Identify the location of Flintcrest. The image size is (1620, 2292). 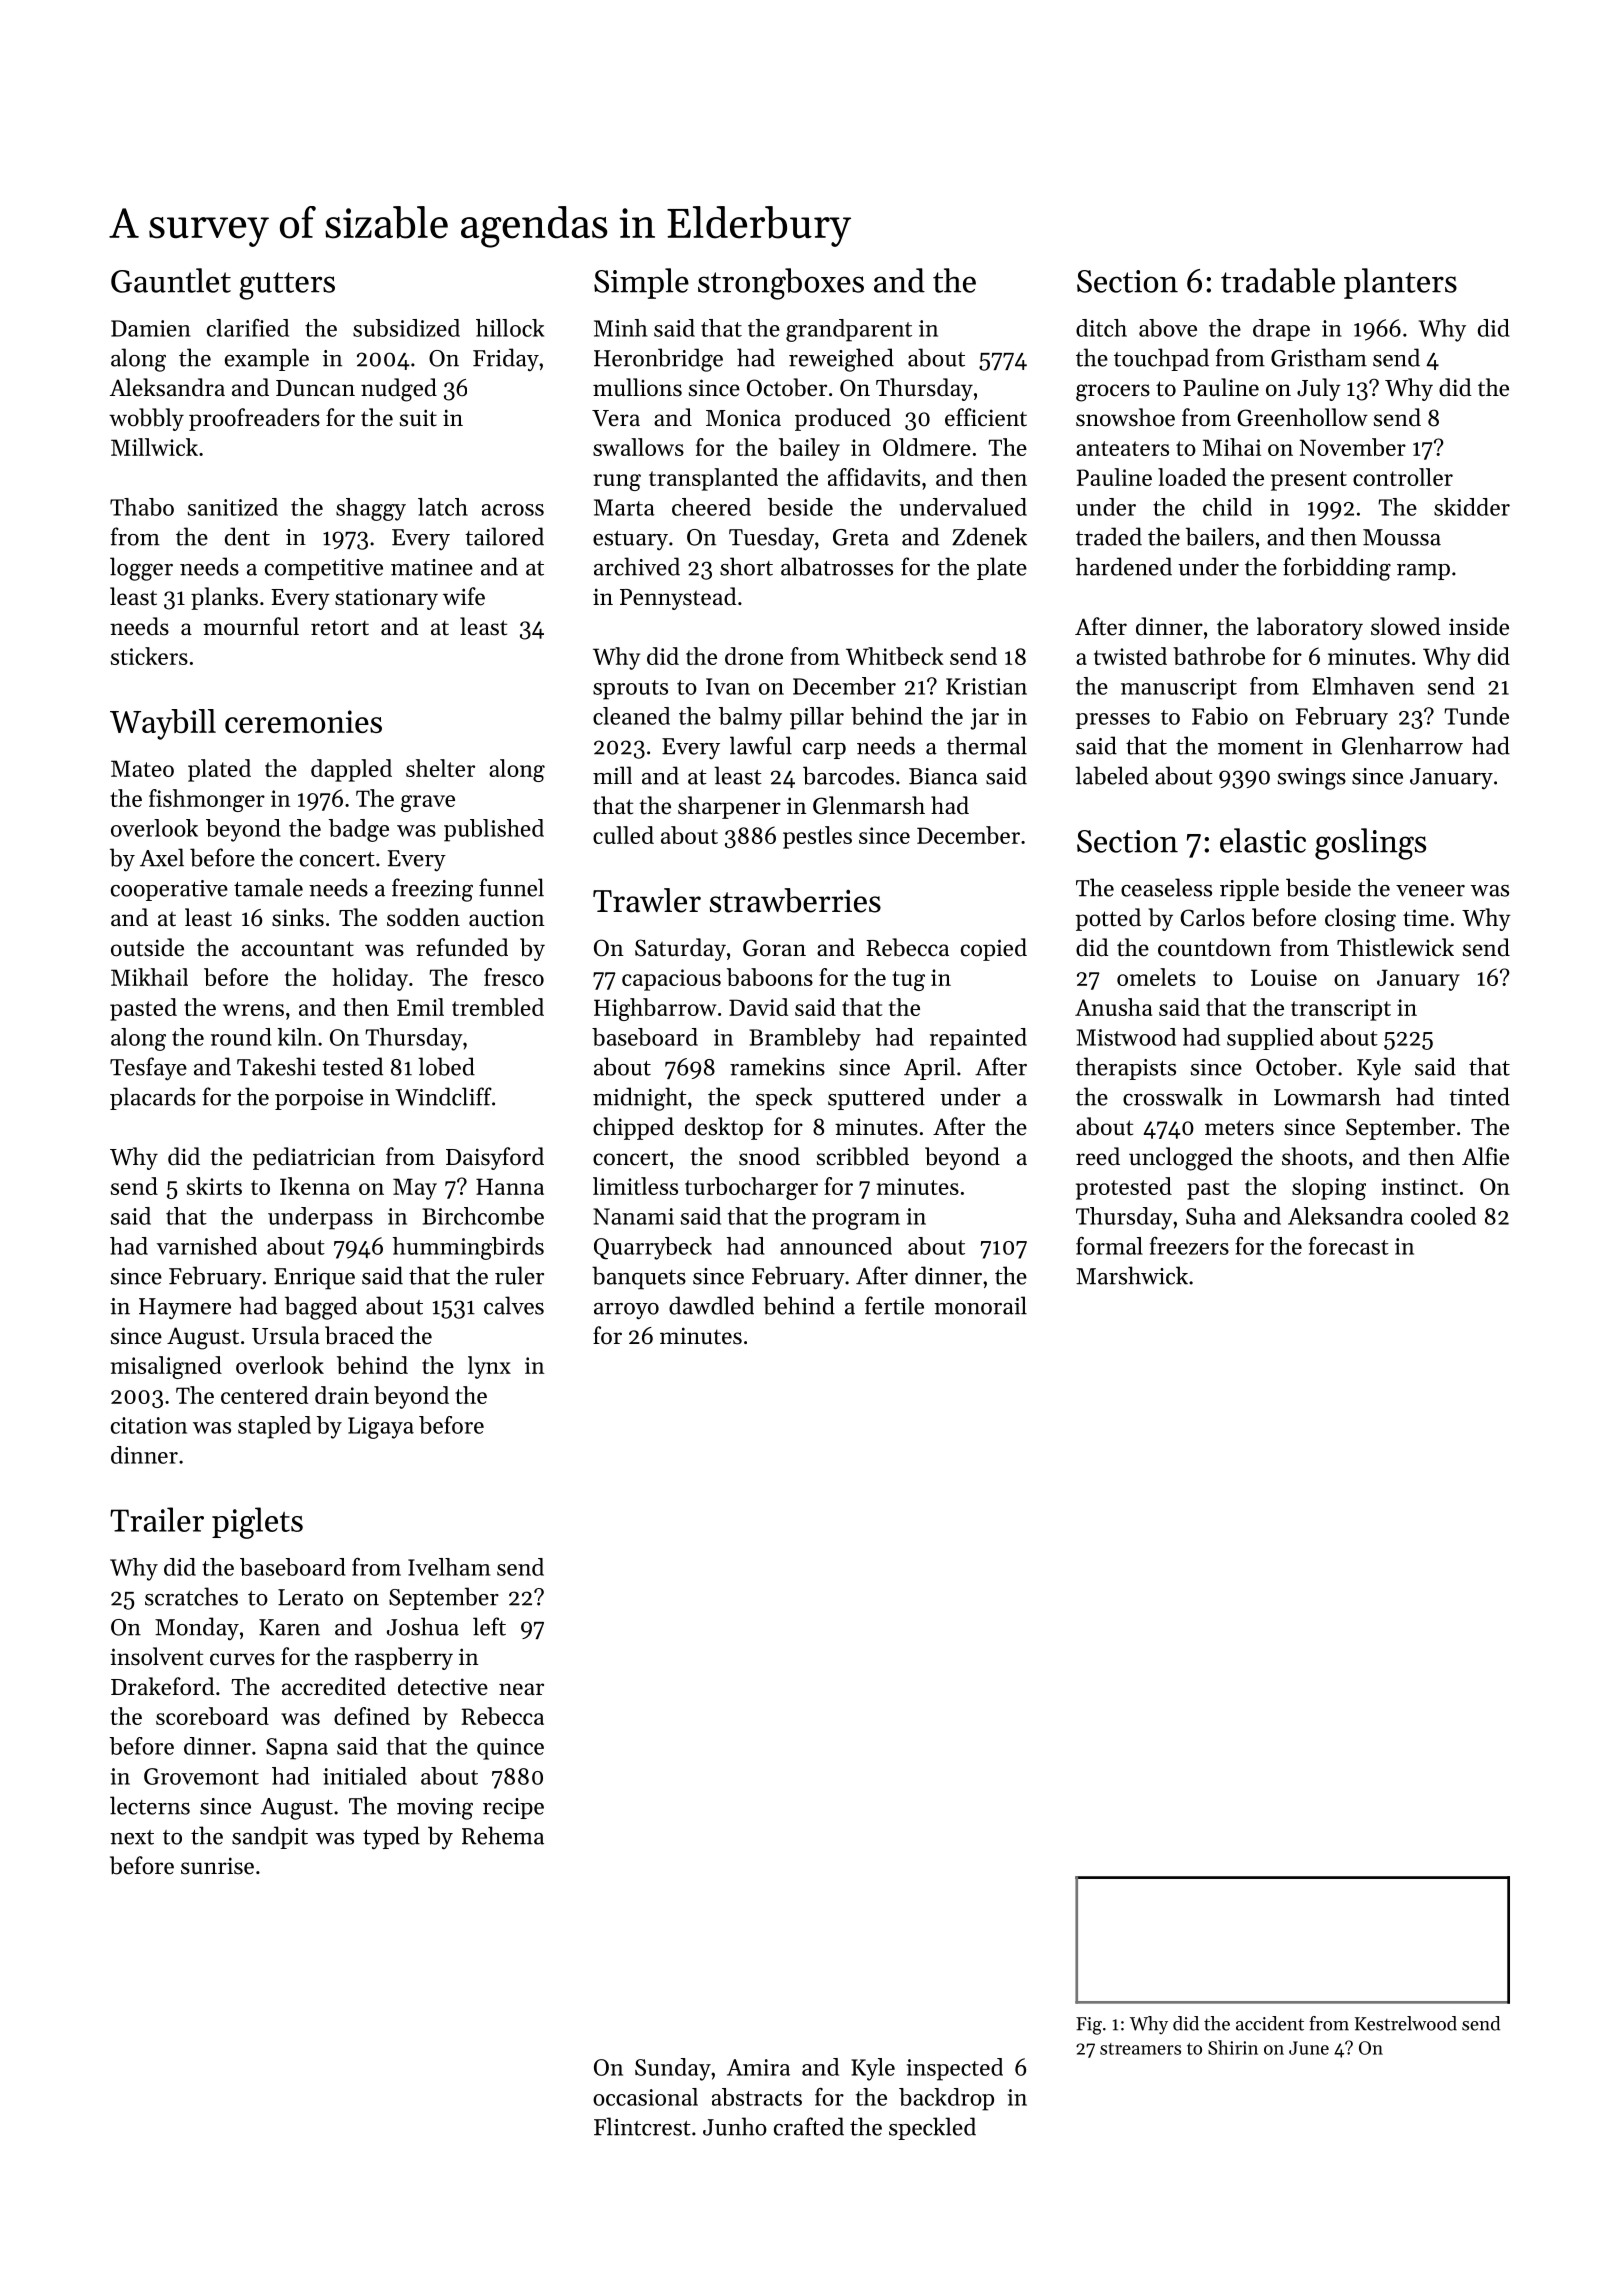
(642, 2126).
